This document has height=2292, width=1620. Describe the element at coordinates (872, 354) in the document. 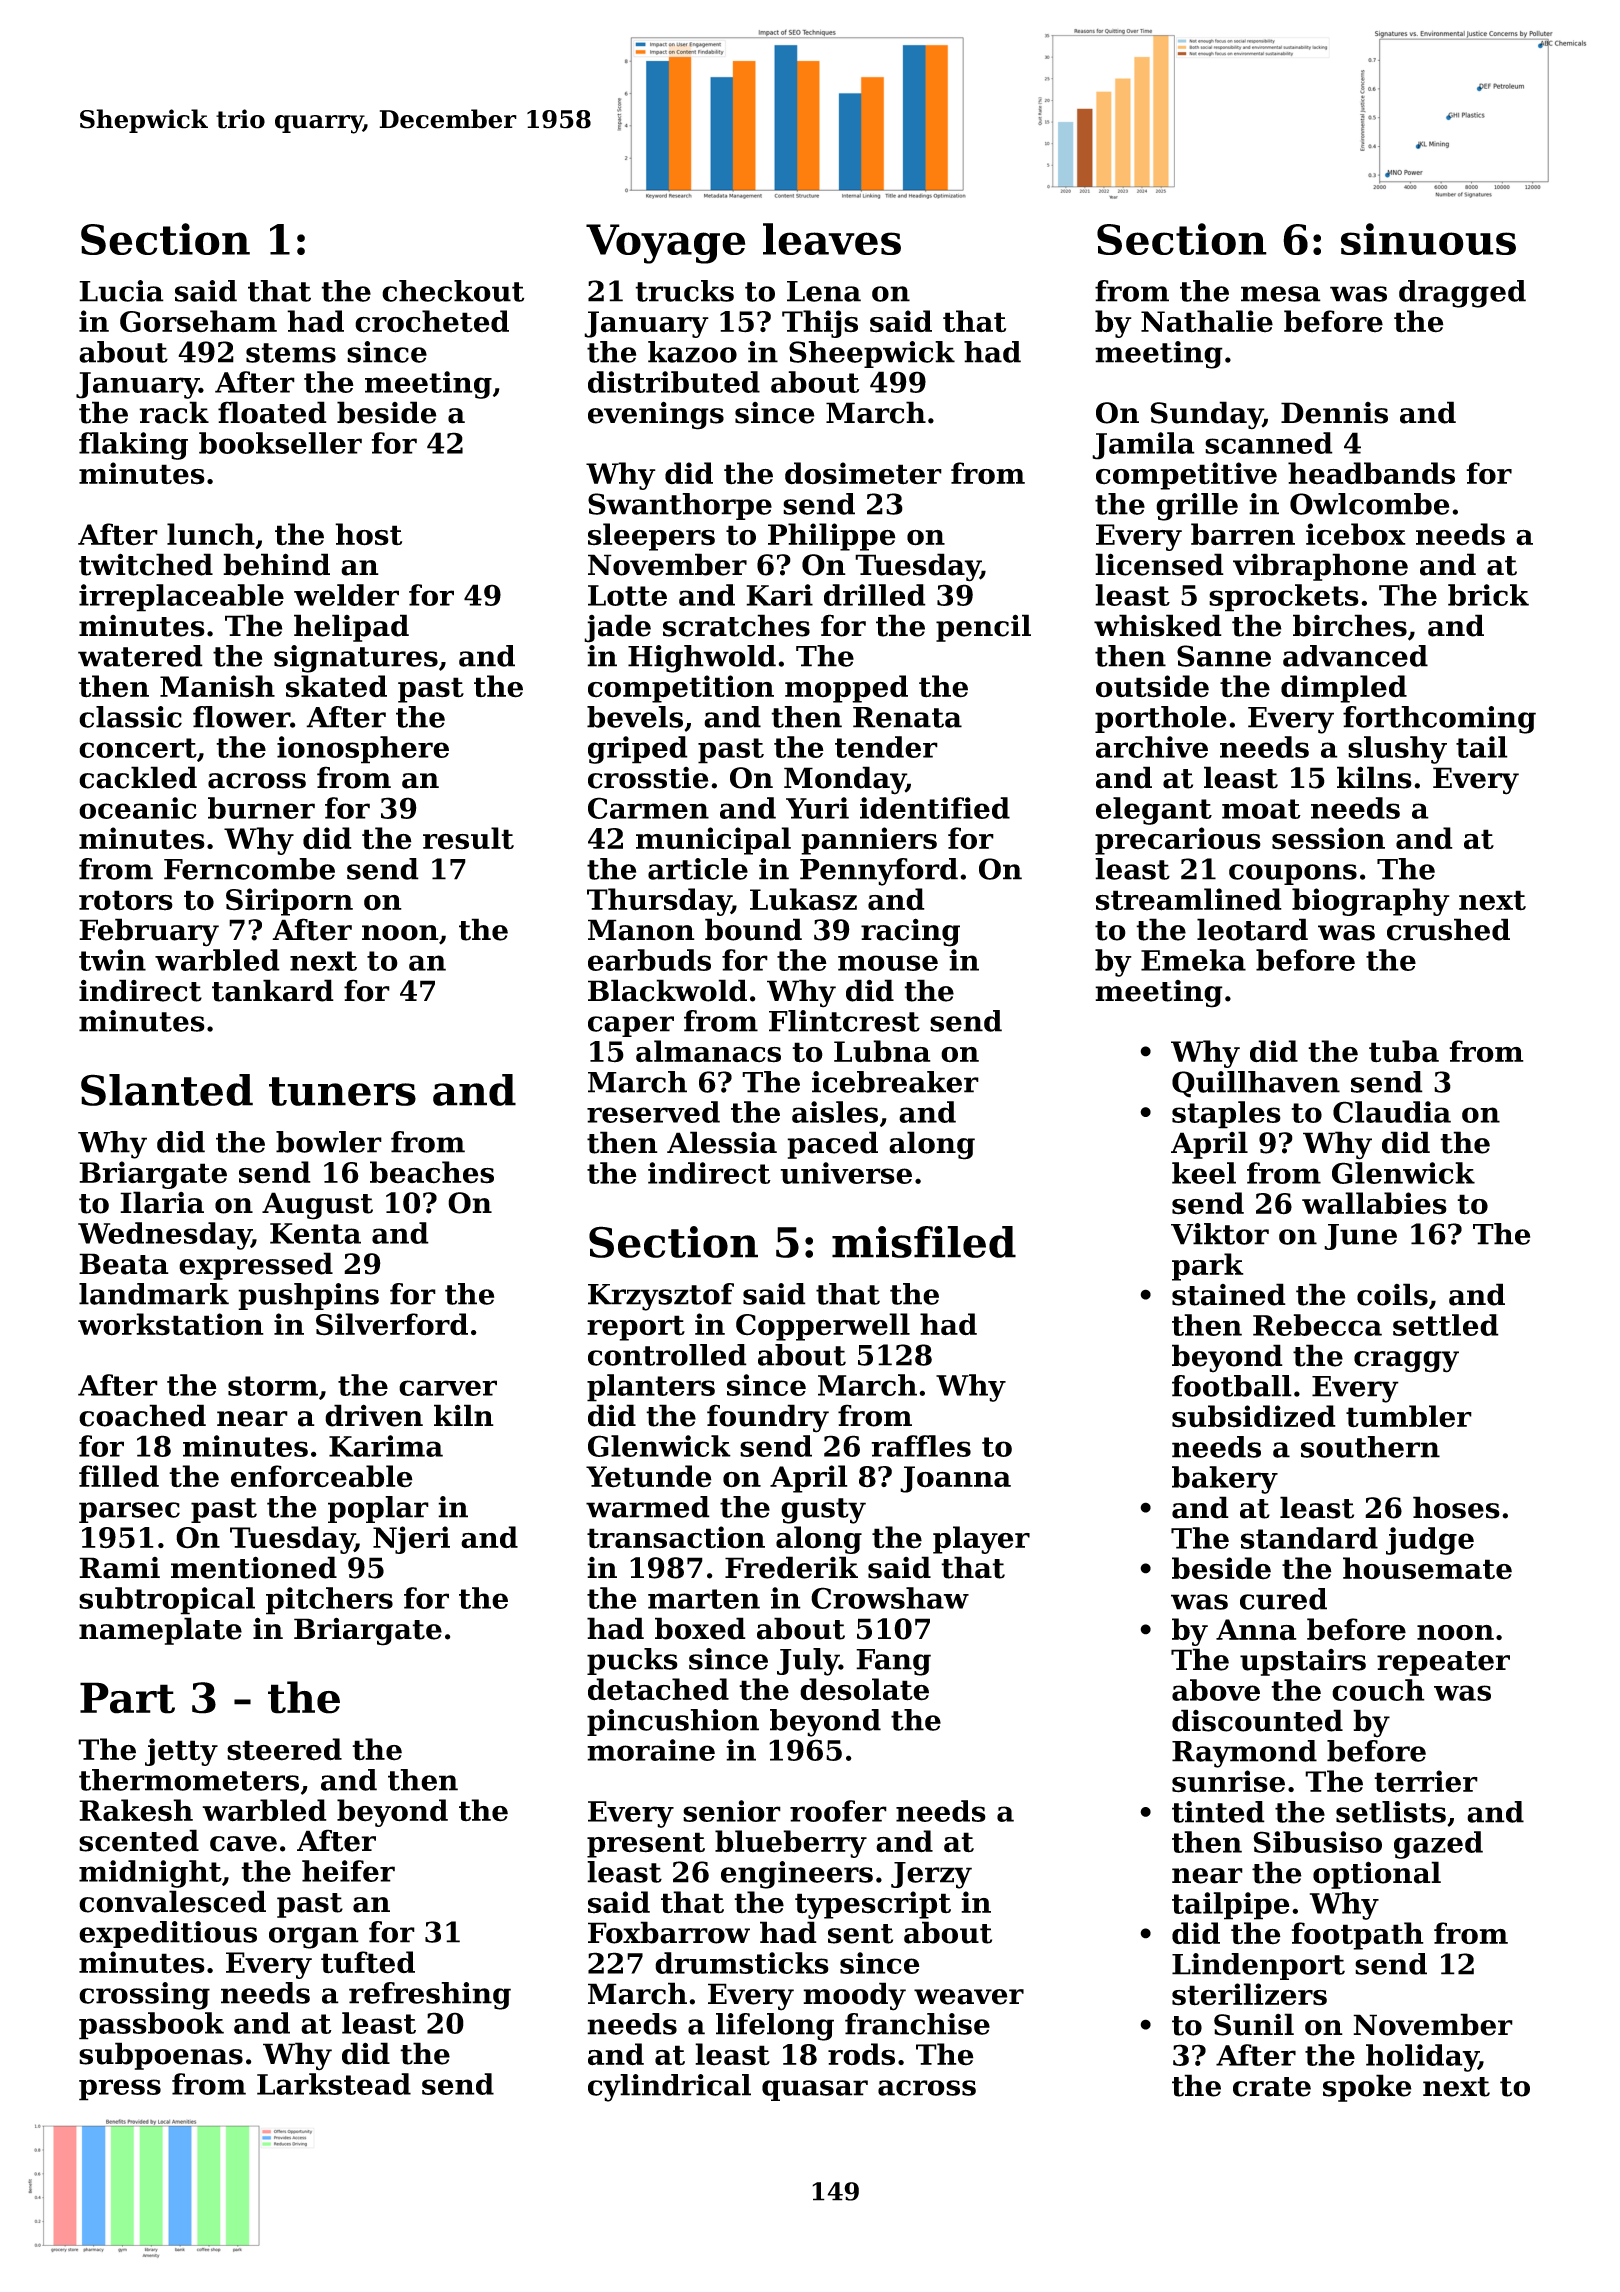

I see `Sheepwick` at that location.
